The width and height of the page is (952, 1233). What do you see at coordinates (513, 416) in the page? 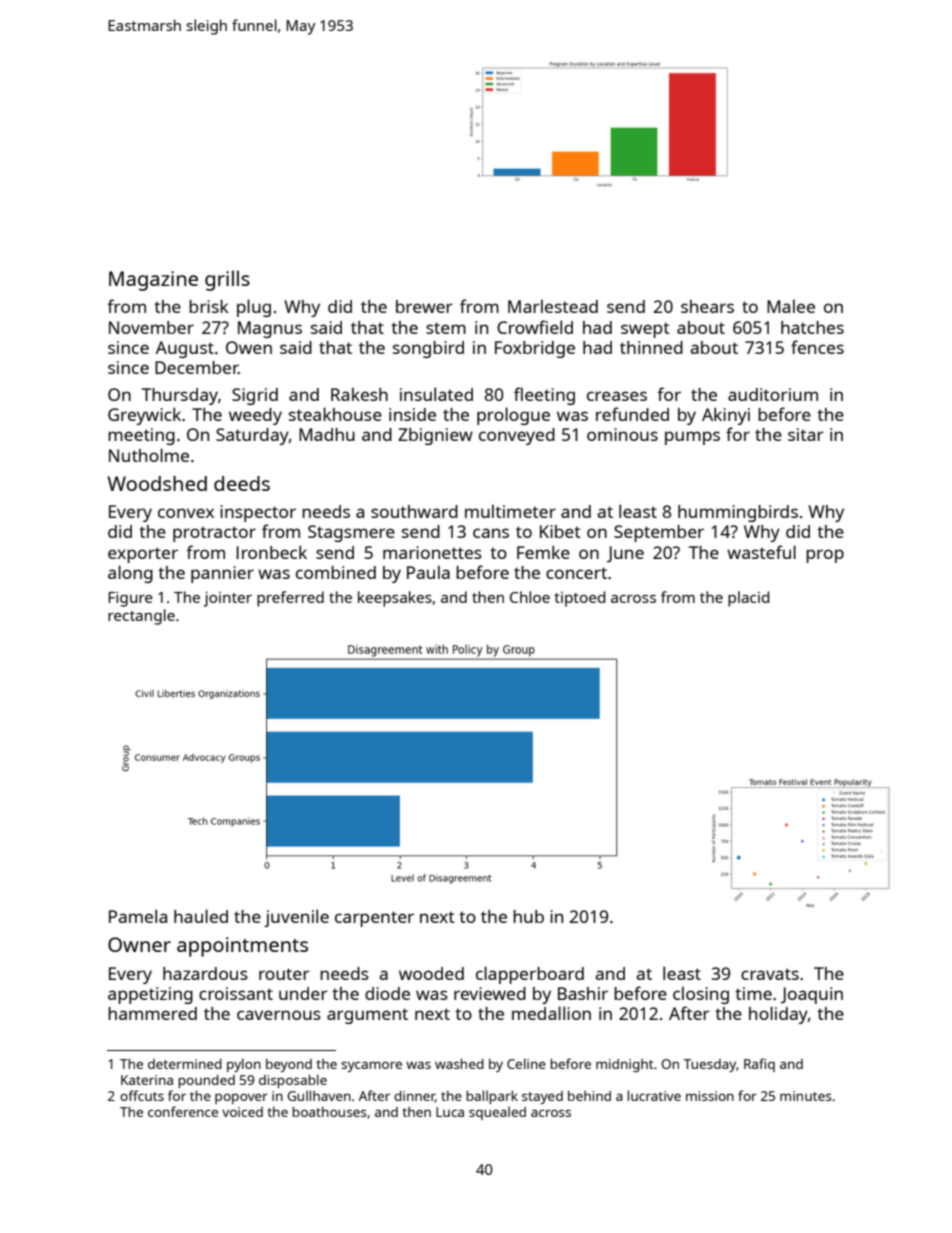
I see `prologue` at bounding box center [513, 416].
